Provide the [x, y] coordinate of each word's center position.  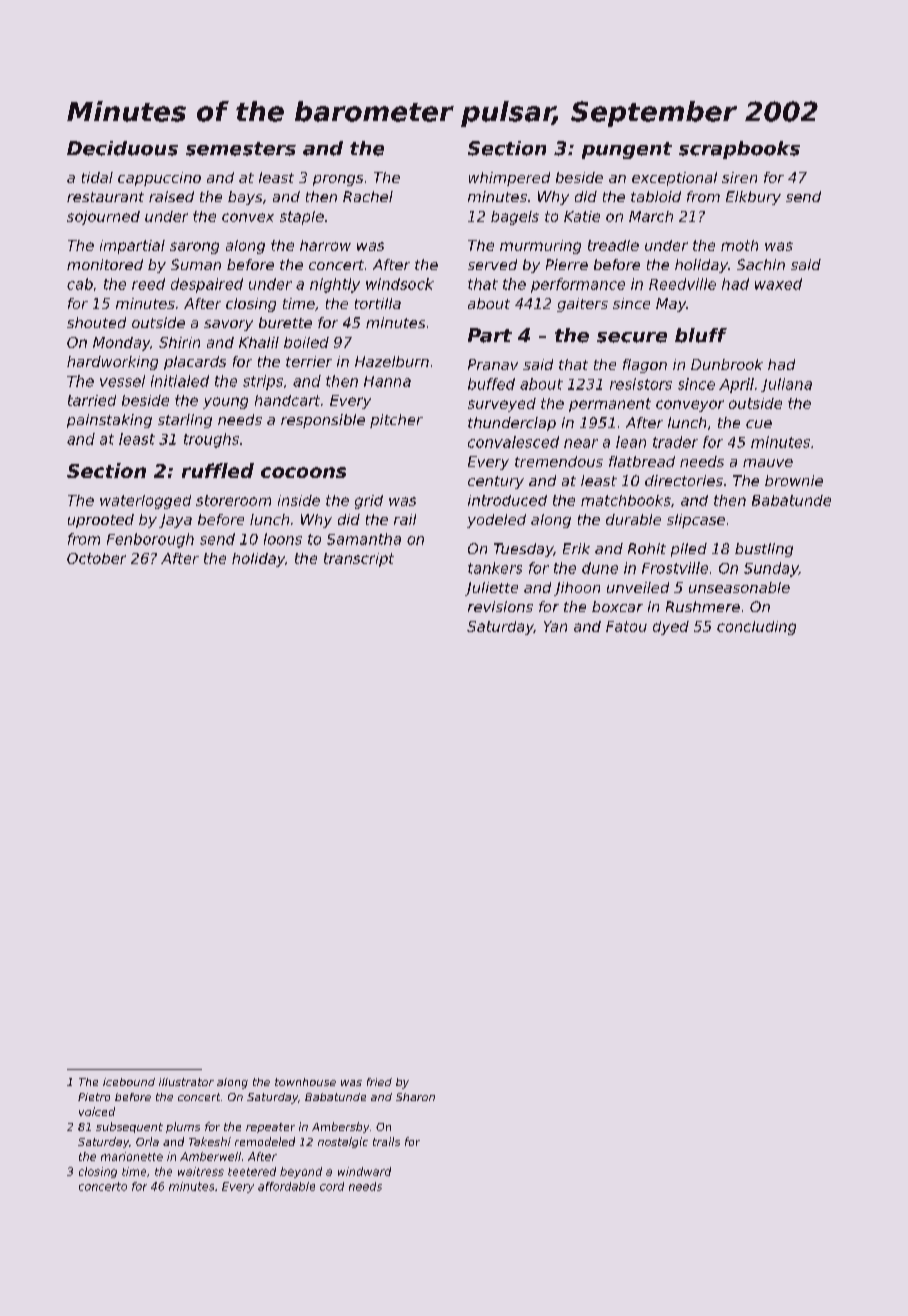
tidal [97, 177]
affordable [286, 1186]
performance [578, 285]
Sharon [415, 1097]
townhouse [305, 1082]
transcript [359, 560]
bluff [701, 335]
